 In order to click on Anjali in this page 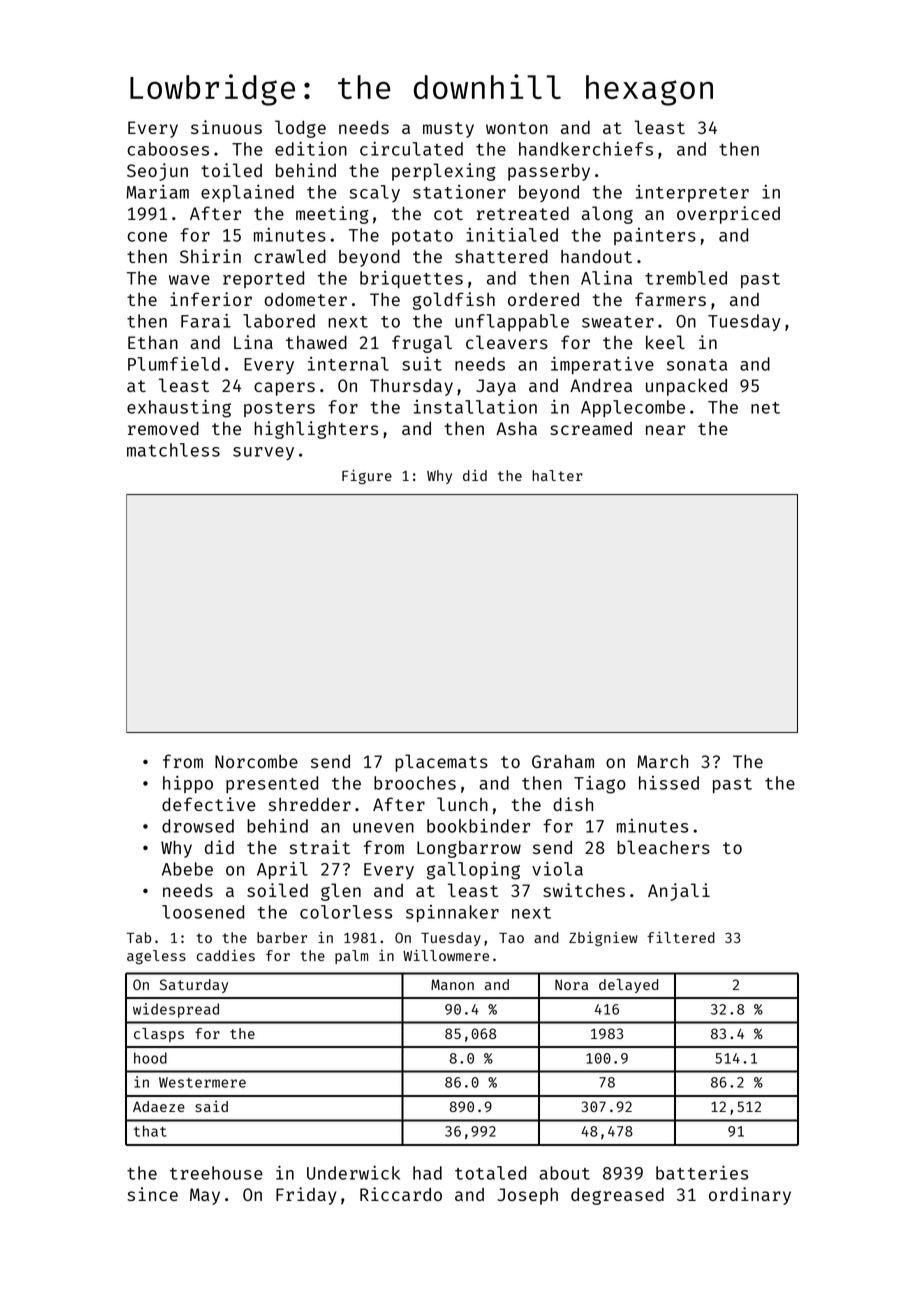, I will do `click(679, 892)`.
